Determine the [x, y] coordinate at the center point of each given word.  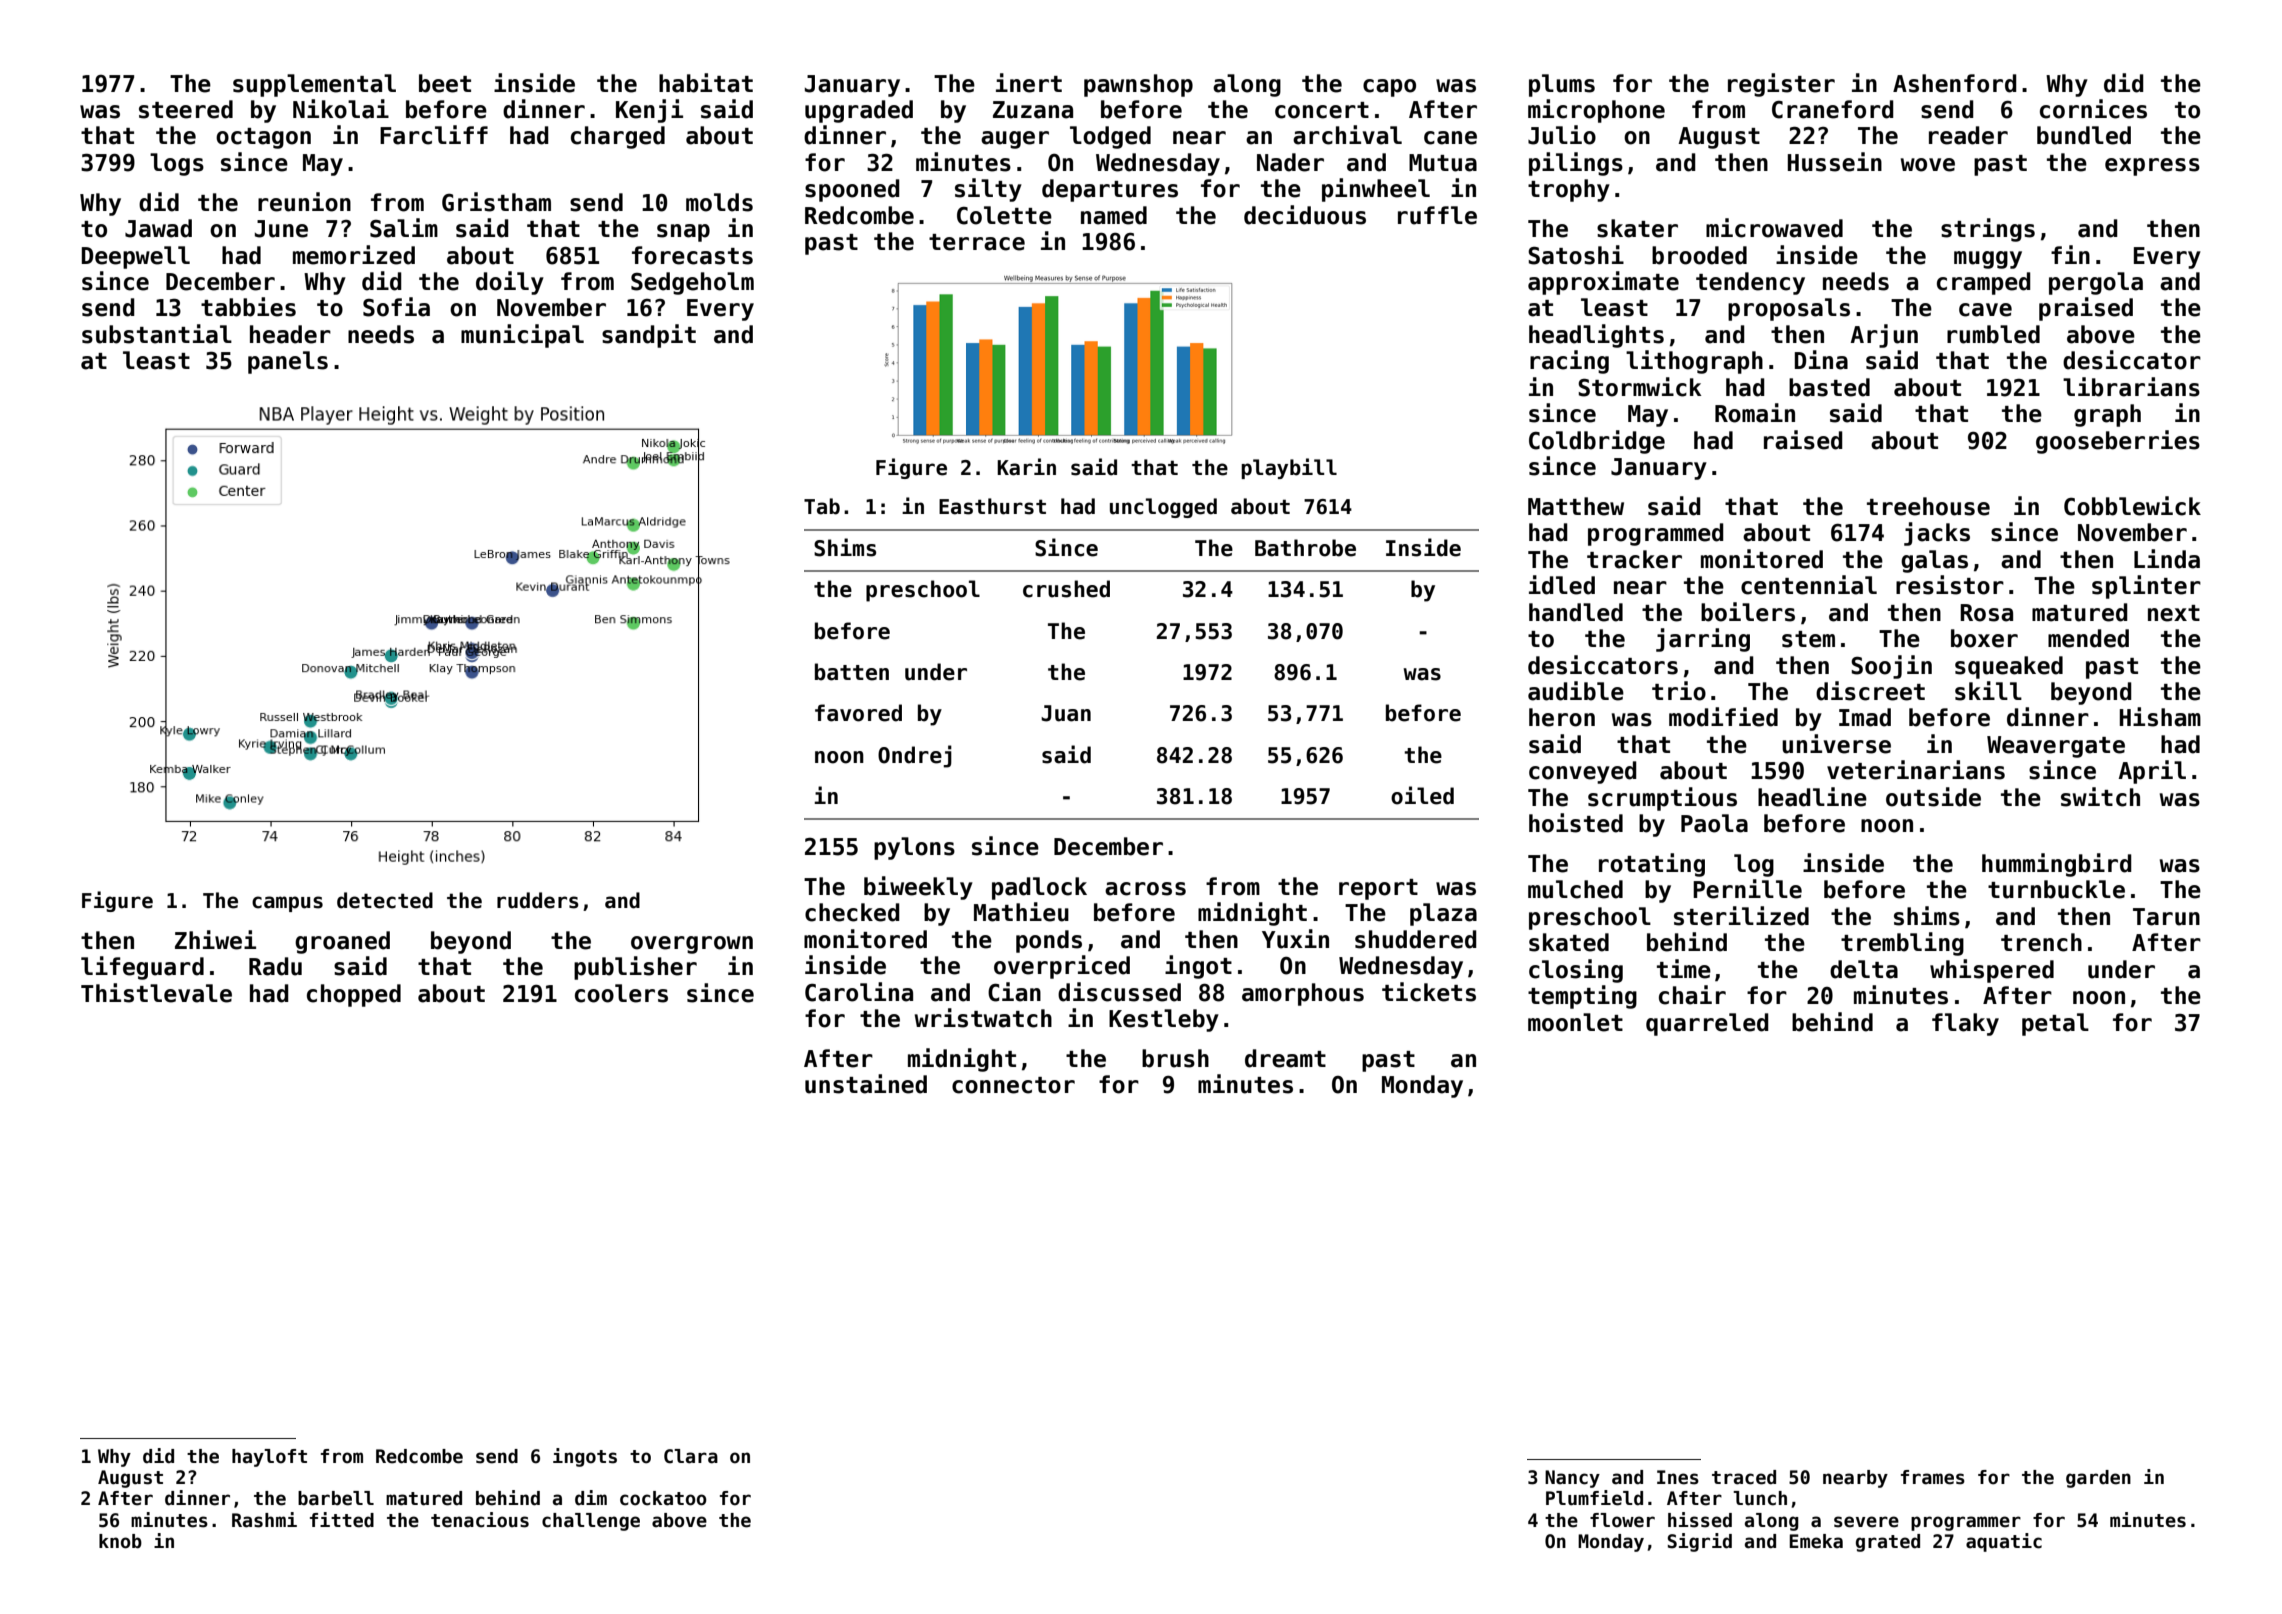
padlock [1039, 888]
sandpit [649, 336]
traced [1744, 1477]
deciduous [1305, 215]
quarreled [1707, 1024]
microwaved [1774, 228]
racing [1569, 362]
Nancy [1572, 1479]
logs [177, 164]
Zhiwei [215, 940]
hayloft [269, 1458]
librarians [2131, 387]
